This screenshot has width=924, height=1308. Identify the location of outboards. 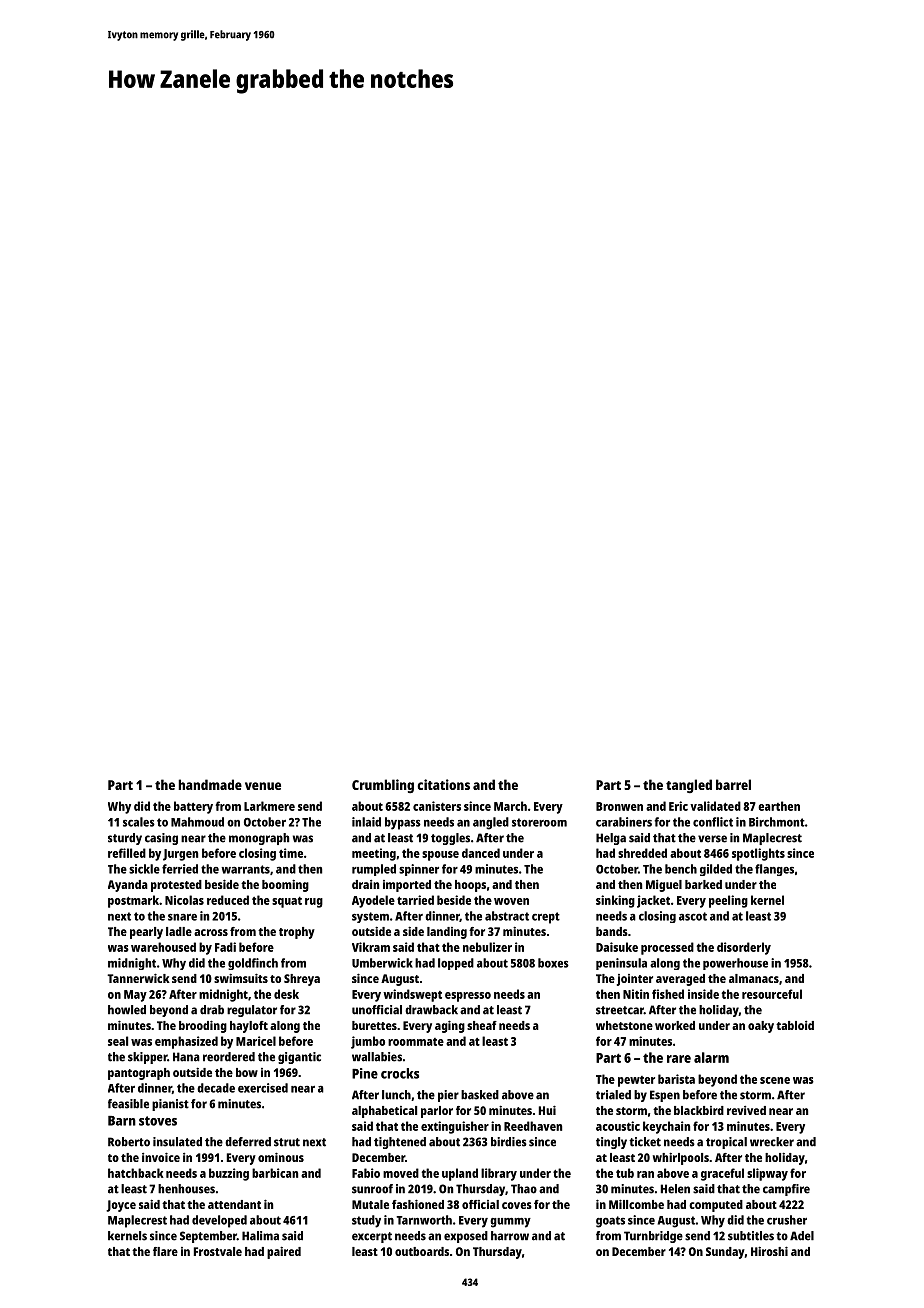
(422, 1251).
